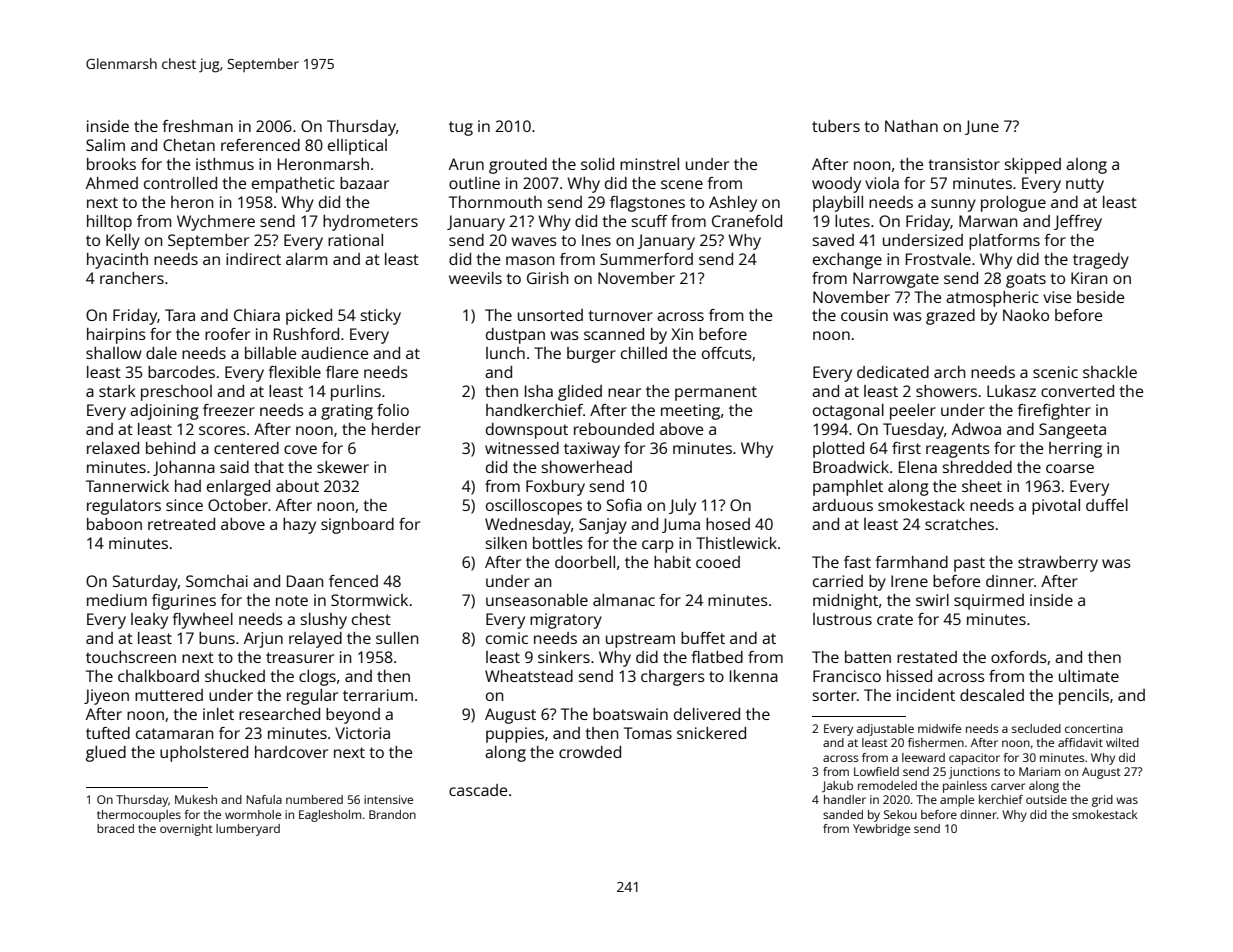 The height and width of the page is (952, 1233). Describe the element at coordinates (1078, 223) in the page. I see `Jeffrey` at that location.
